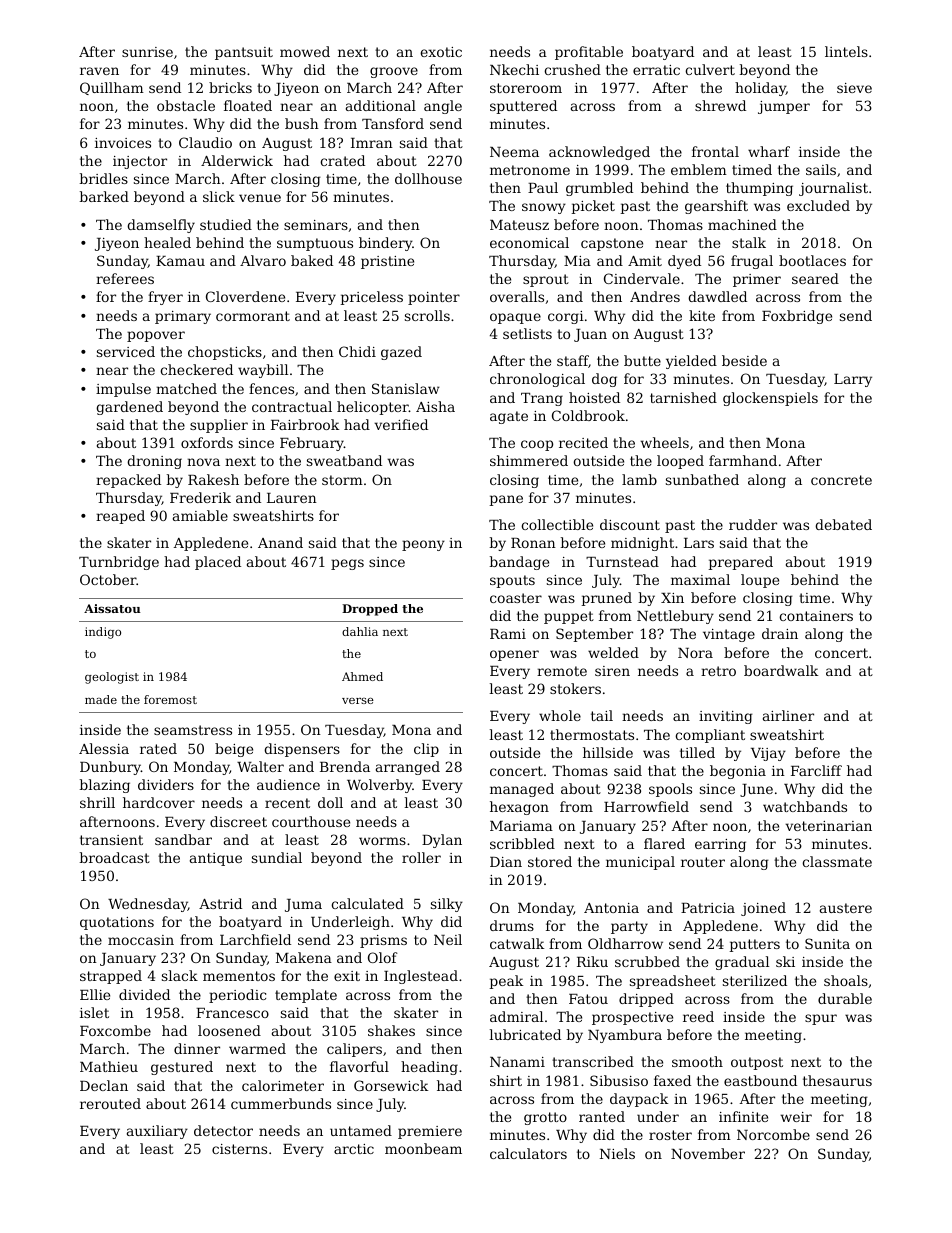 The width and height of the image is (952, 1233). I want to click on pantsuit, so click(244, 53).
